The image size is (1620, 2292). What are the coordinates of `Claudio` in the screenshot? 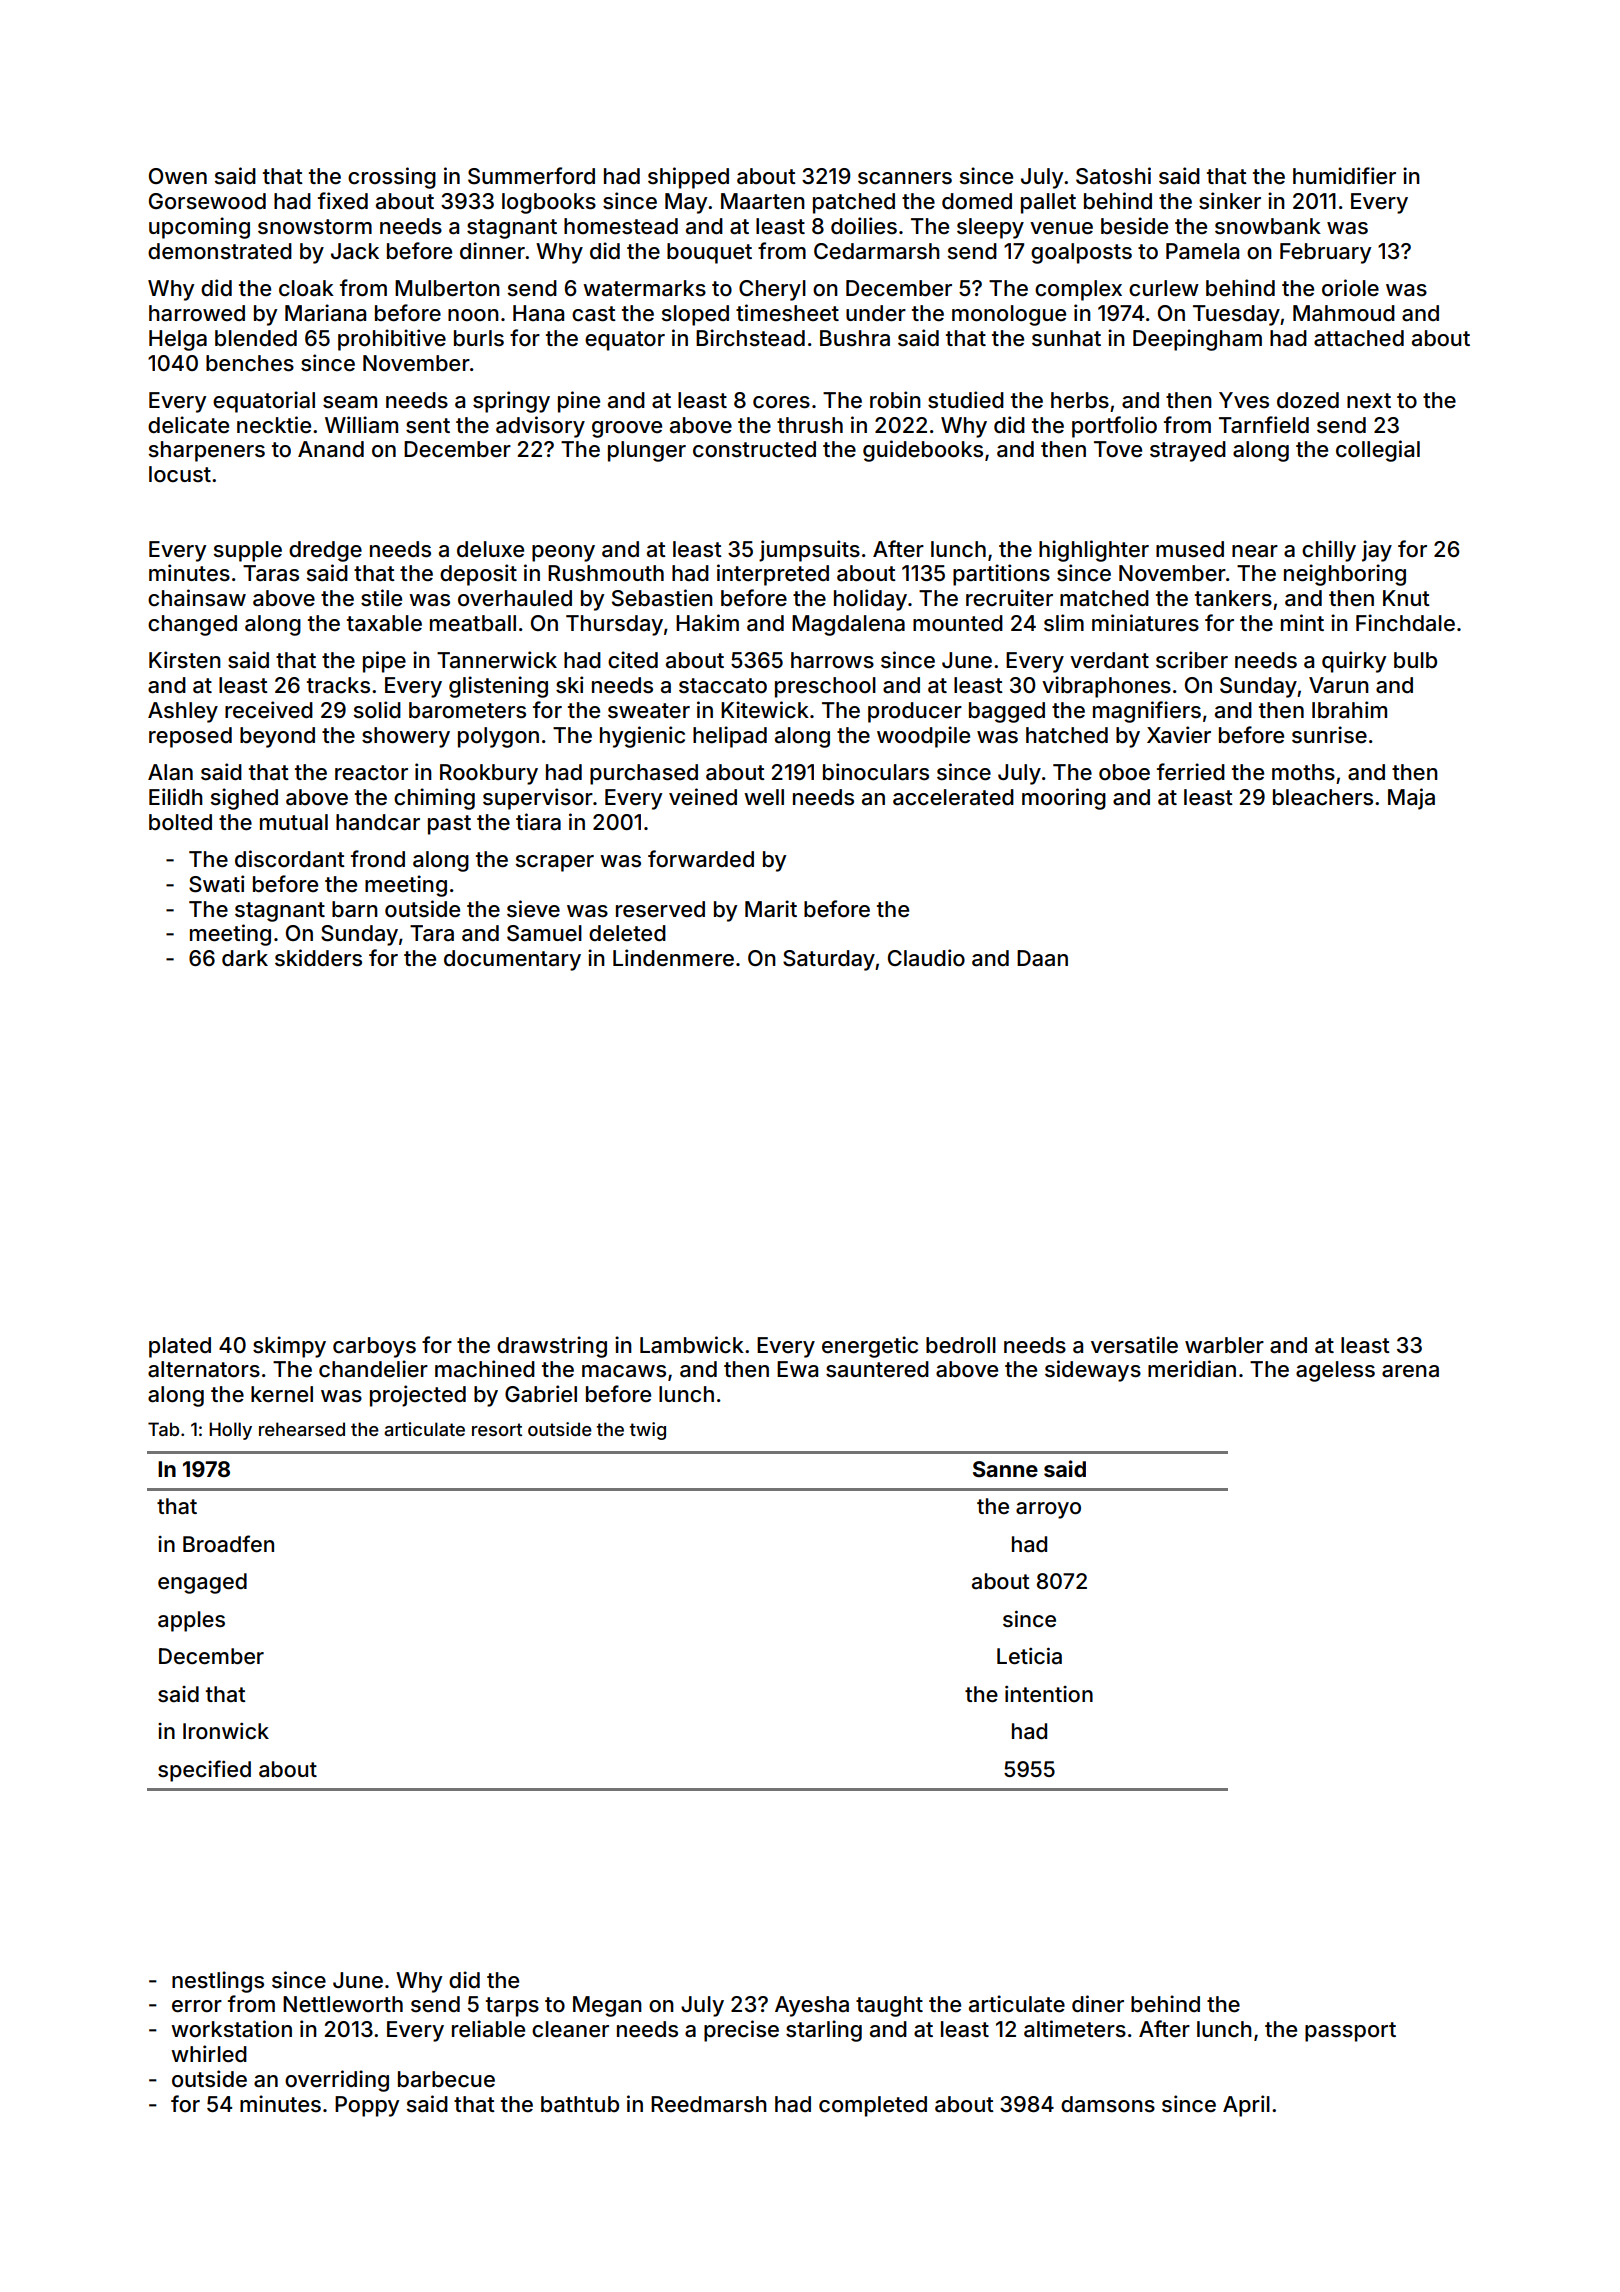 It's located at (926, 957).
